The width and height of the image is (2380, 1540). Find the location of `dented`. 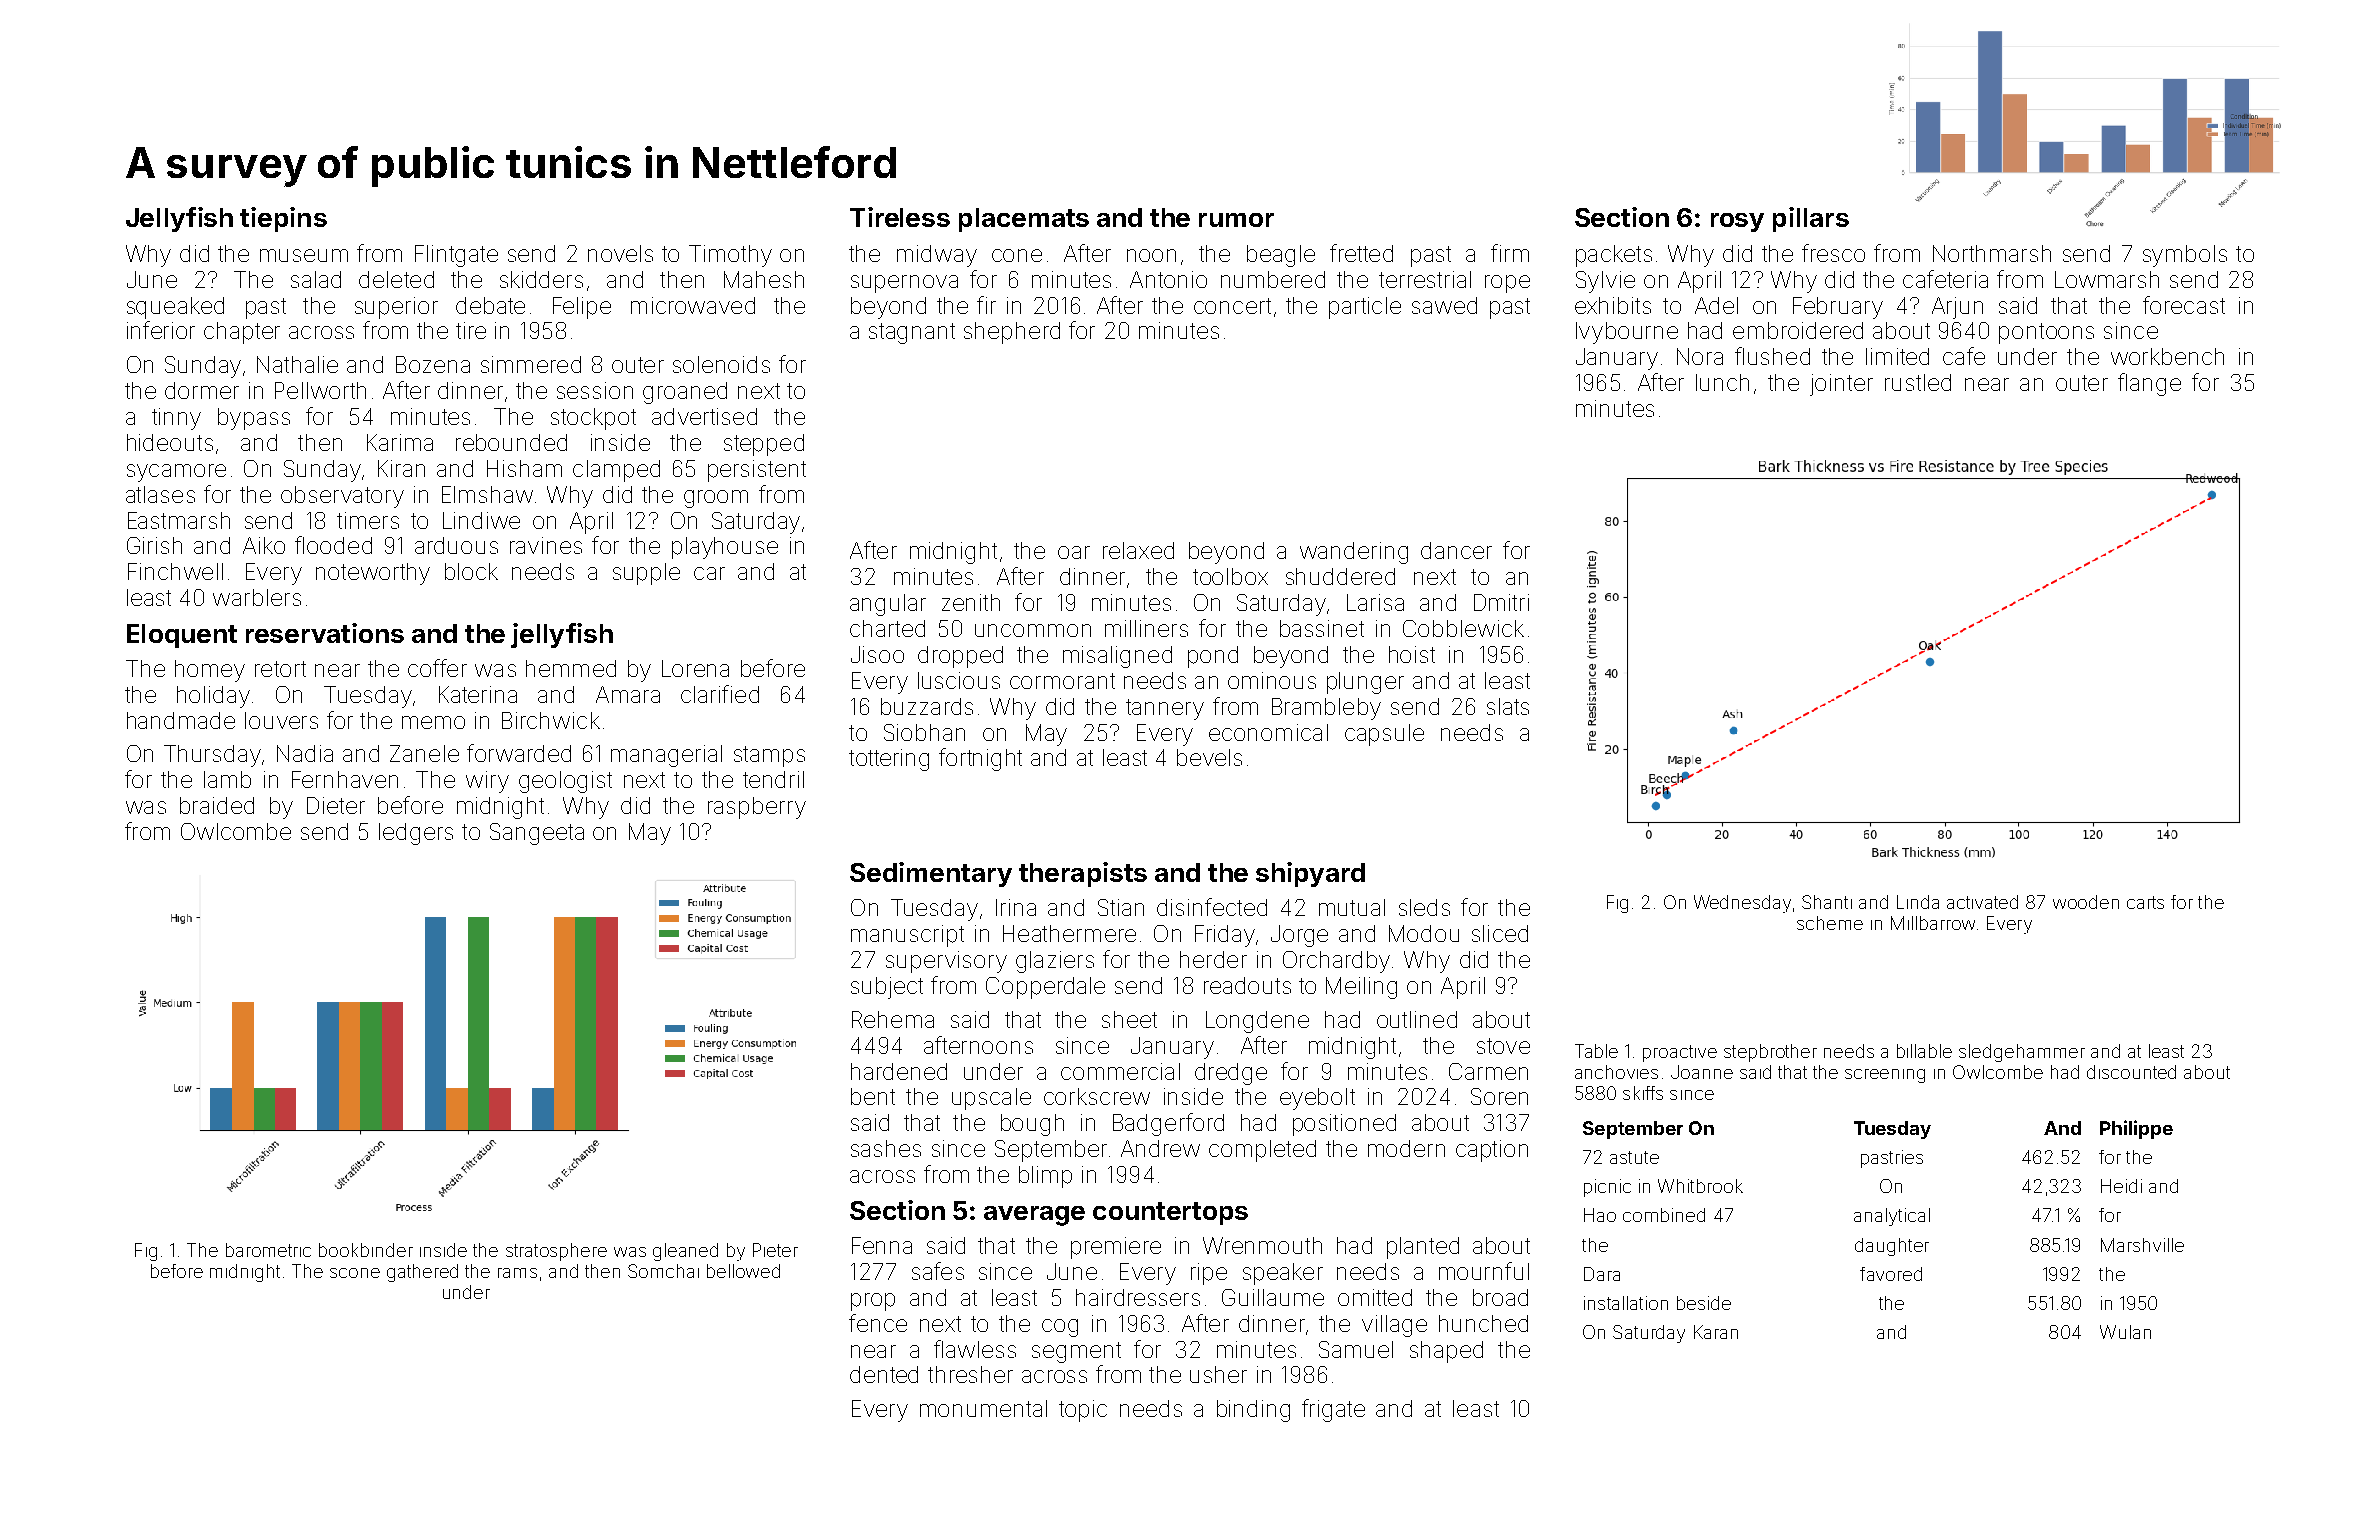

dented is located at coordinates (884, 1374).
